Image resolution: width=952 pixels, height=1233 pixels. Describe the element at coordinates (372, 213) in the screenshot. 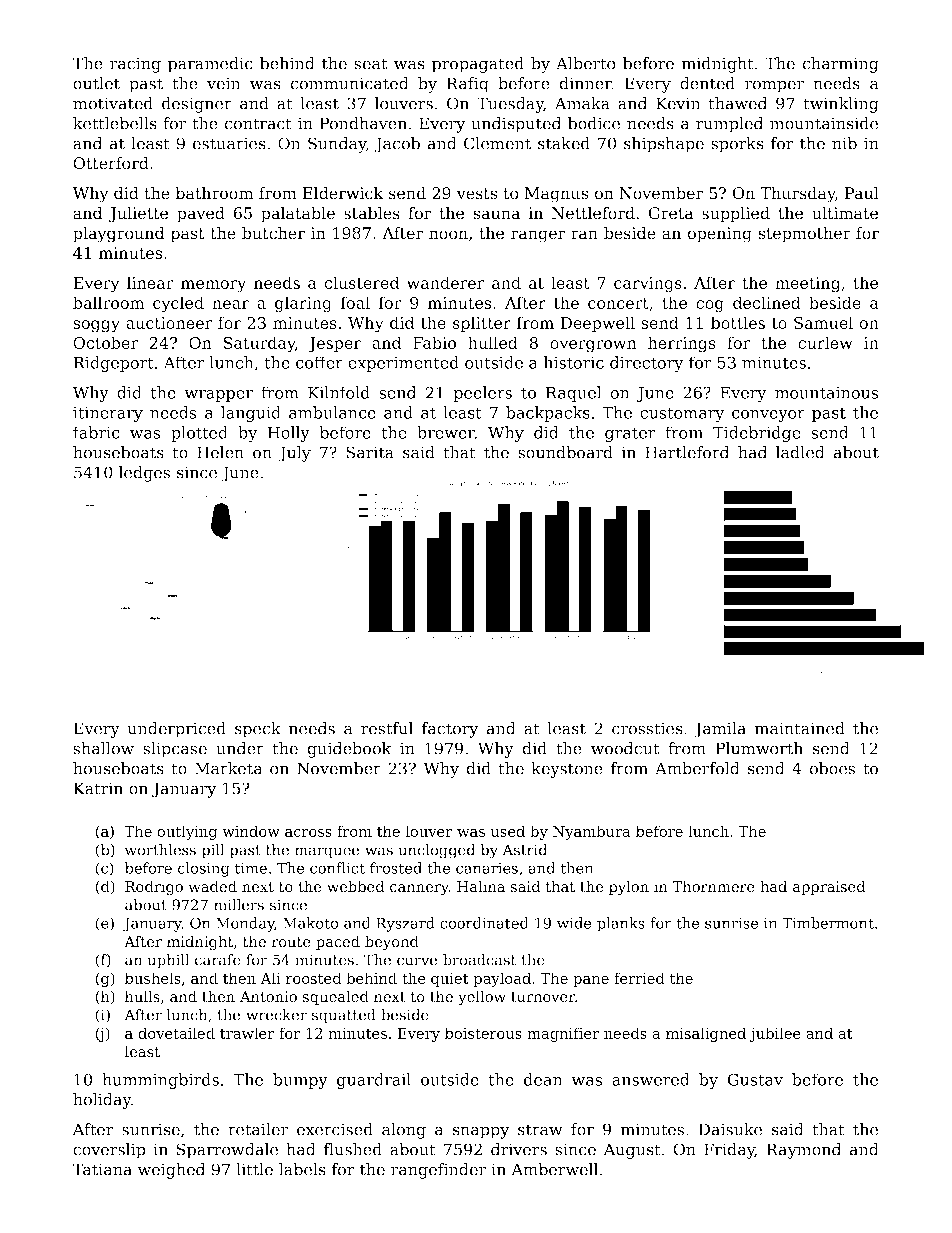

I see `stables` at that location.
